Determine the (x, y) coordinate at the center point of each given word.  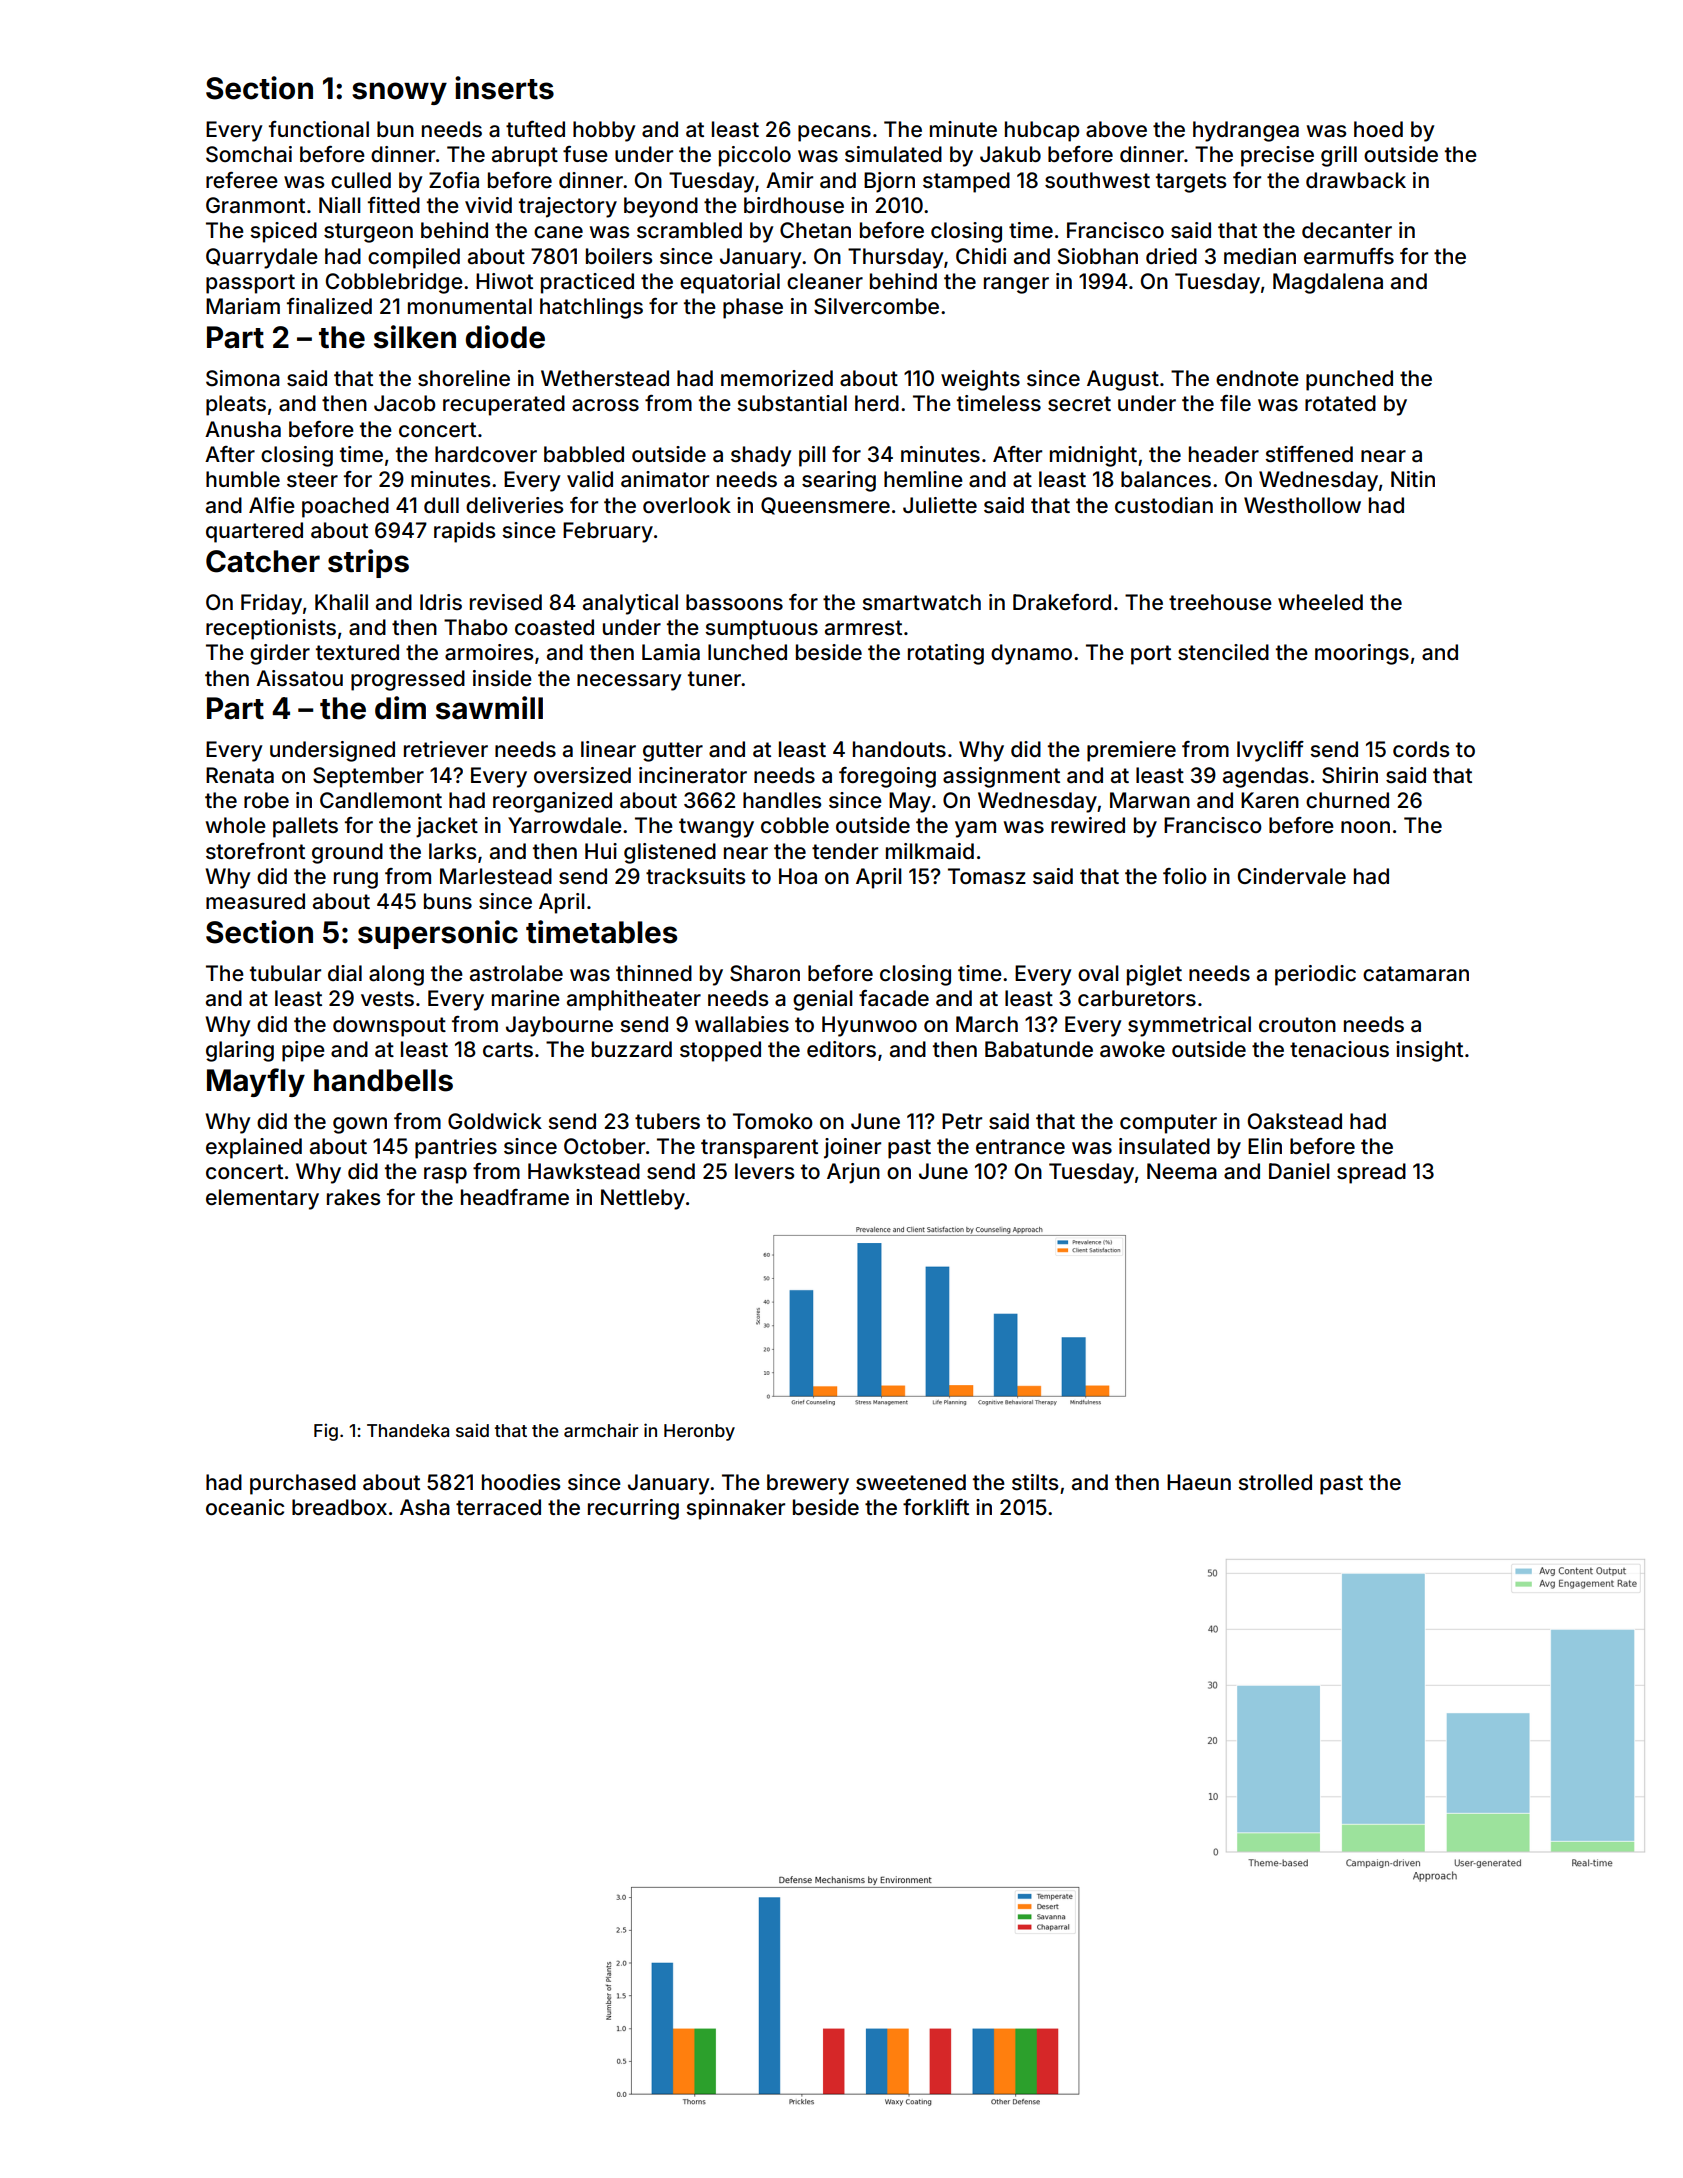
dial (345, 973)
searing (839, 481)
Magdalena (1328, 283)
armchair (601, 1430)
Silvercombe (876, 306)
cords (1421, 749)
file (1235, 403)
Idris (441, 602)
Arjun (853, 1173)
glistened (670, 853)
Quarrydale (262, 258)
